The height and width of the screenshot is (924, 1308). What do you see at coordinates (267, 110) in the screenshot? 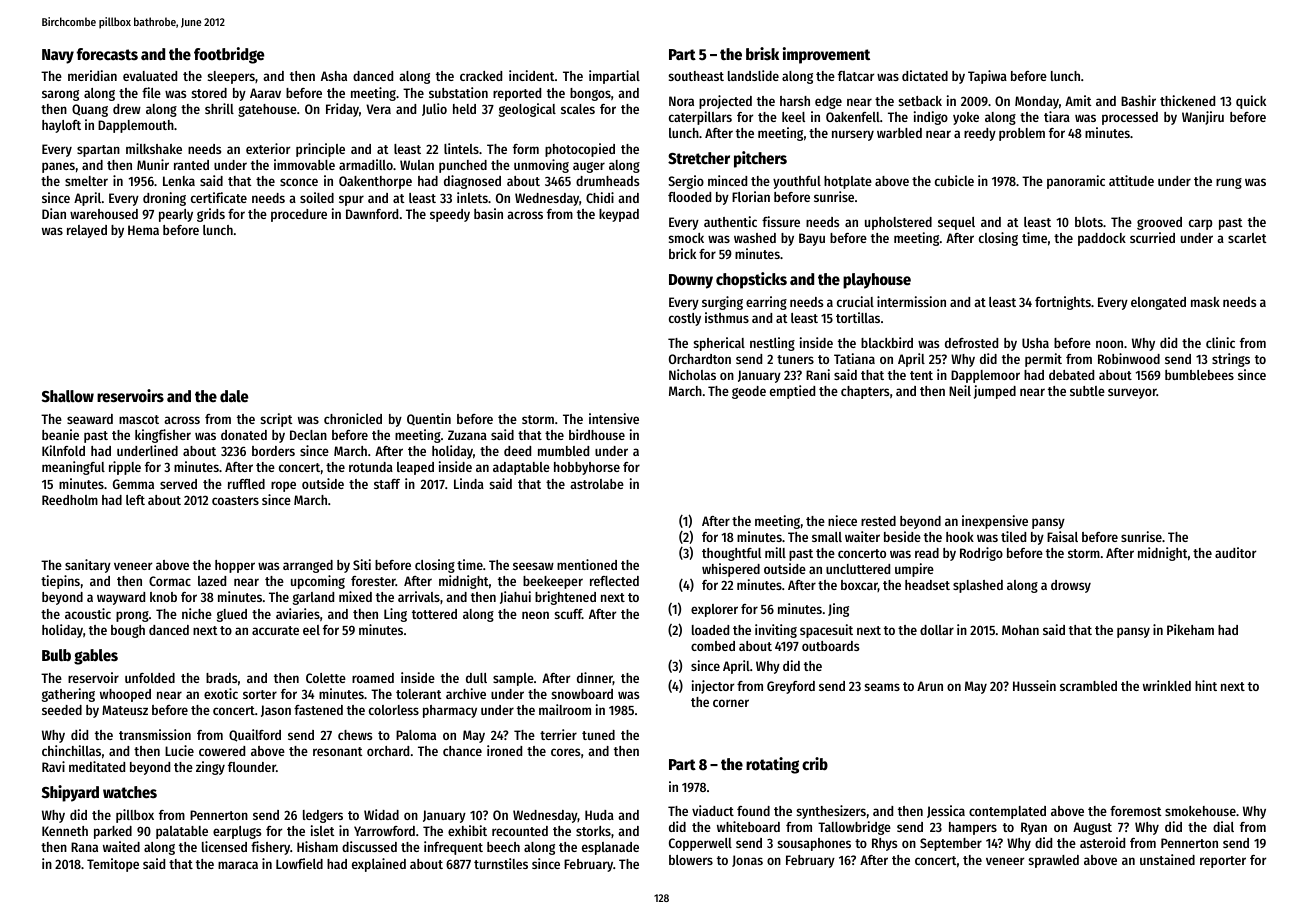
I see `gatehouse` at bounding box center [267, 110].
